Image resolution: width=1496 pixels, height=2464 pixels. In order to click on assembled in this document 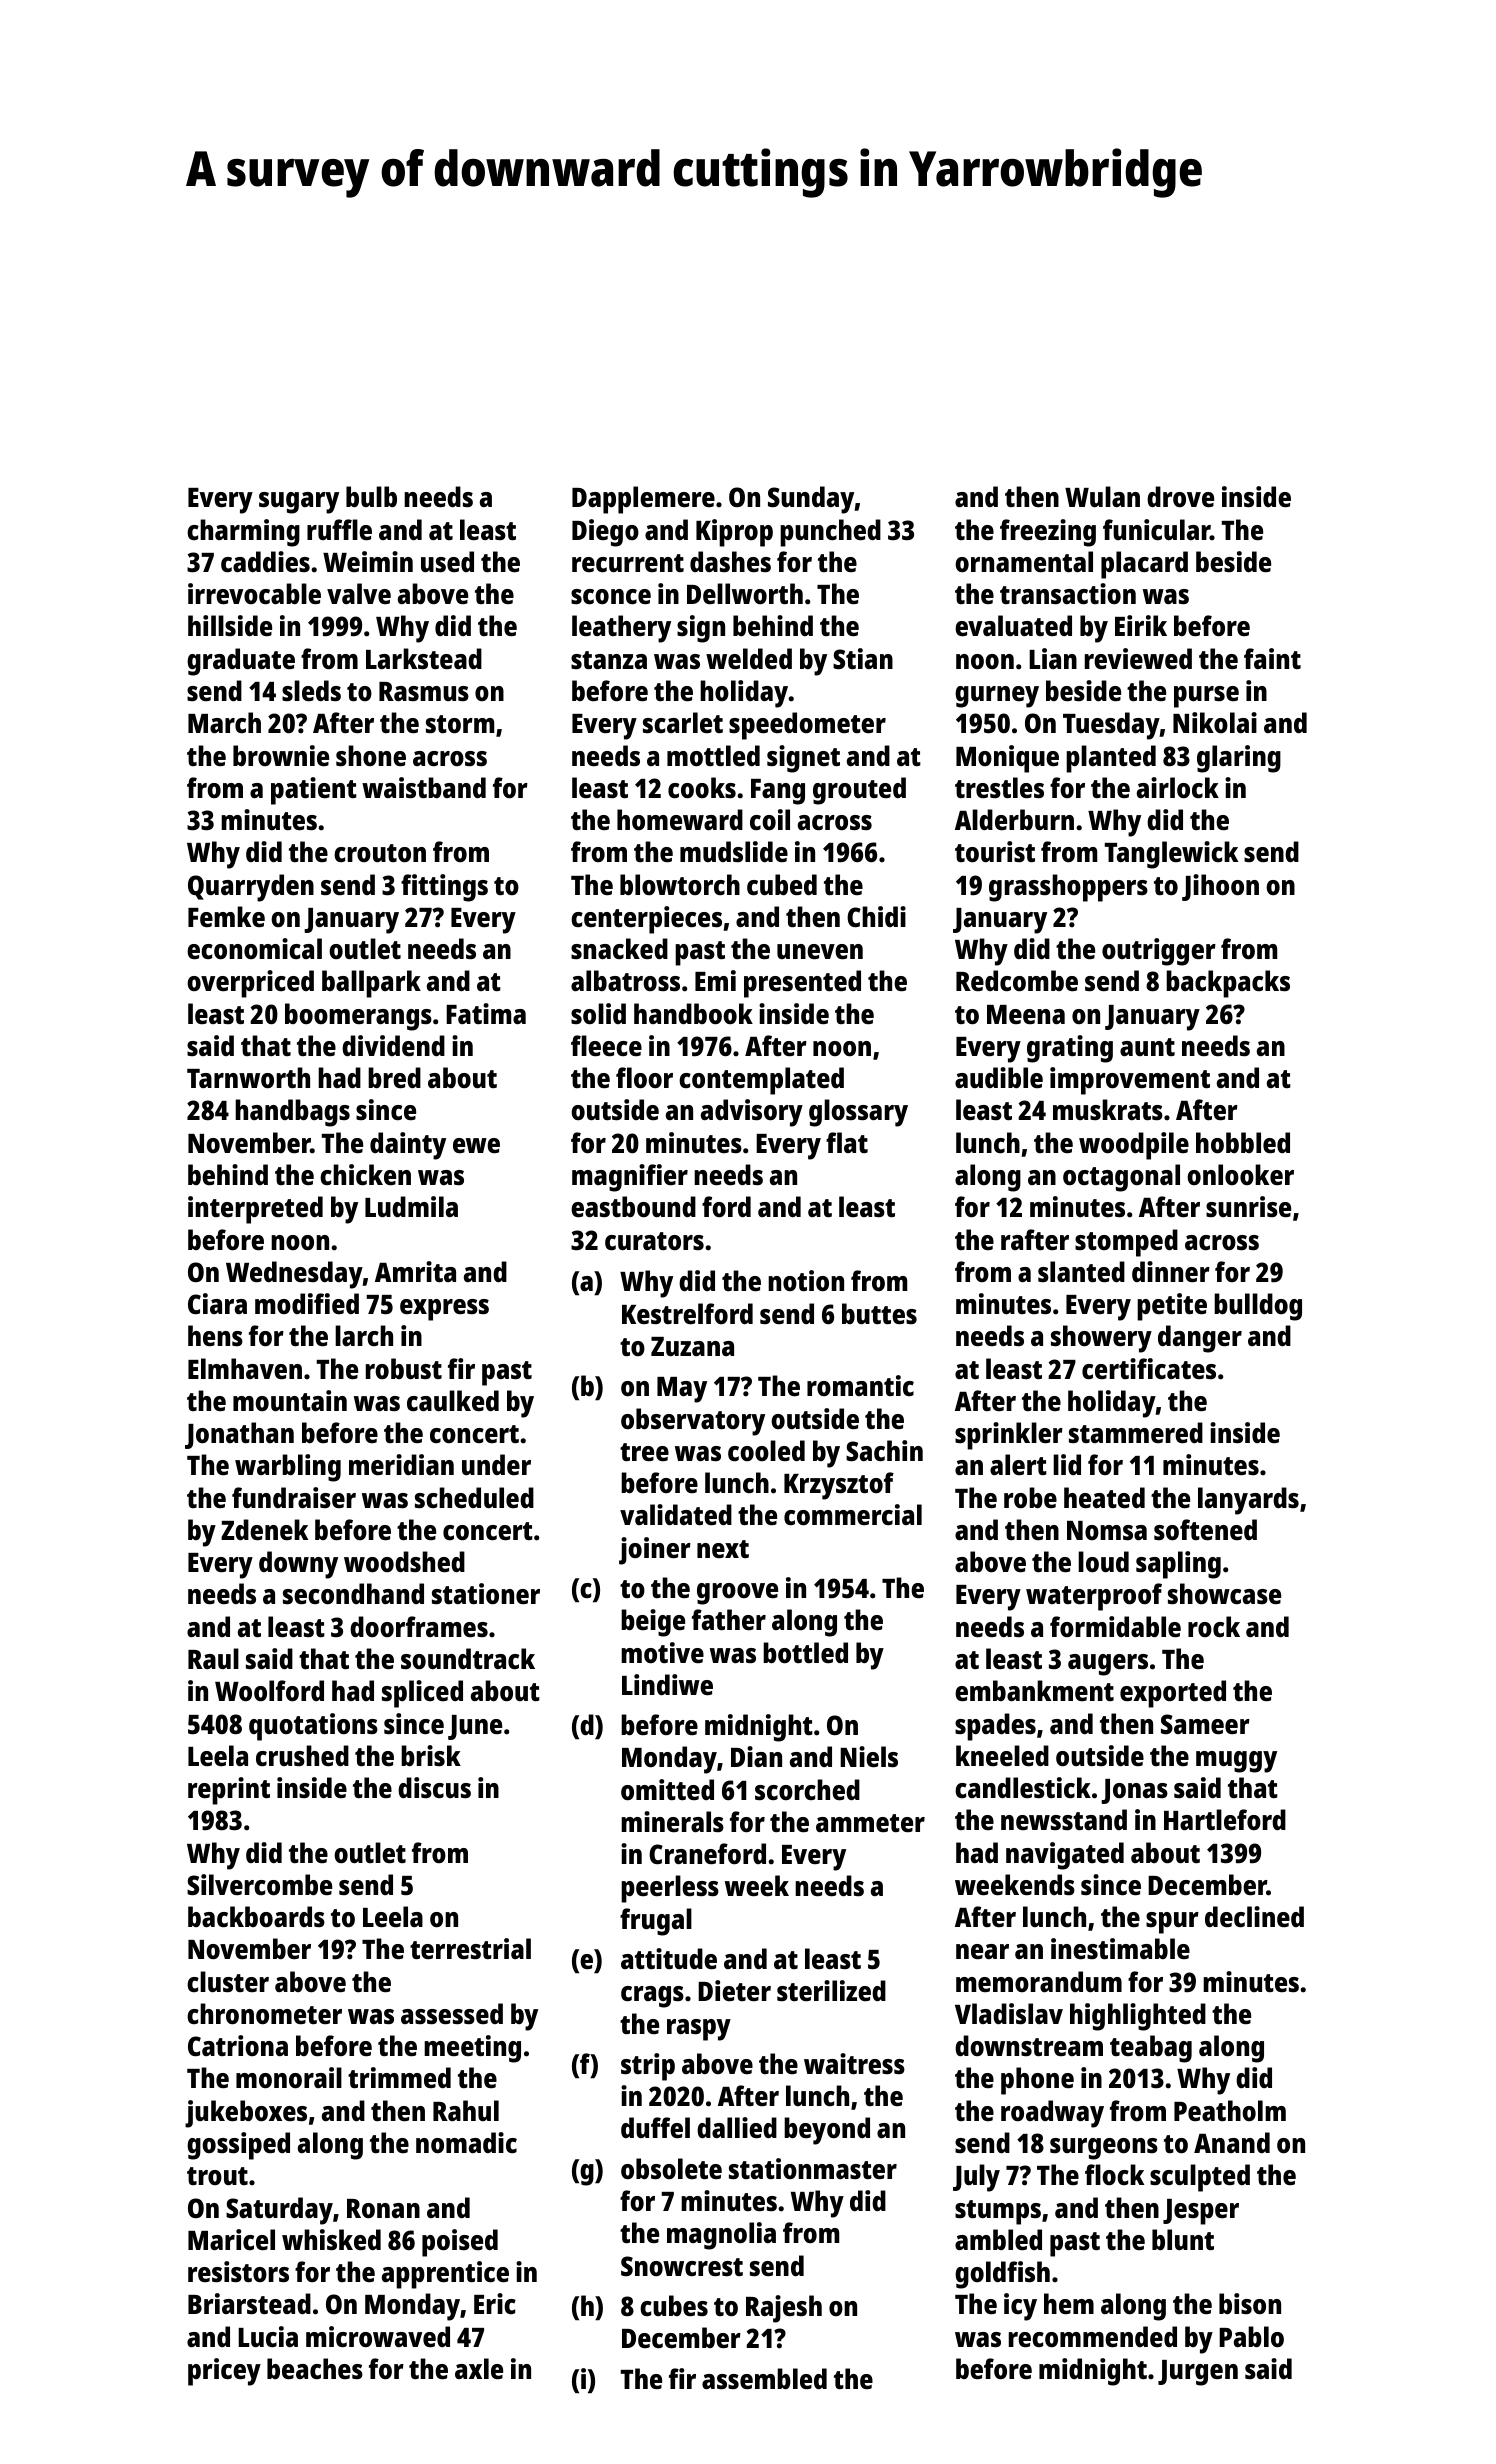, I will do `click(764, 2378)`.
